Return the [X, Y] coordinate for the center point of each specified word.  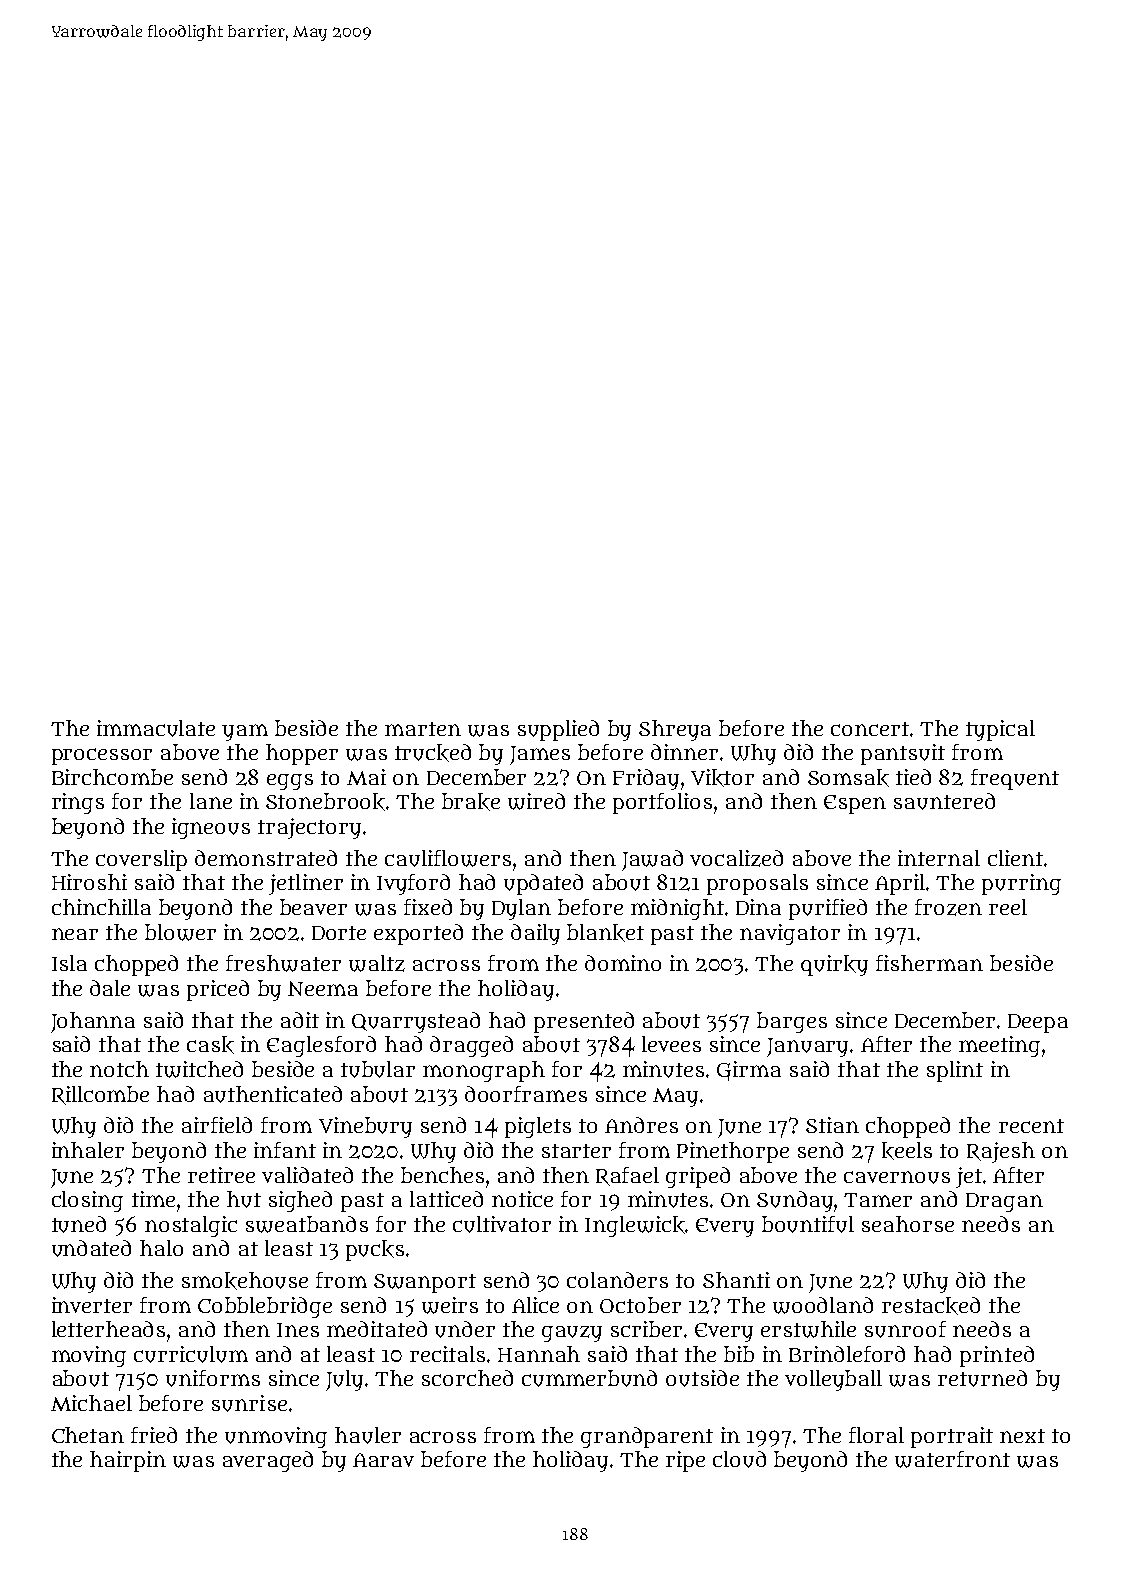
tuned [79, 1224]
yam [245, 732]
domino [623, 963]
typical [1000, 730]
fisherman [929, 963]
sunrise [249, 1403]
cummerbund [589, 1378]
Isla [69, 963]
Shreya [675, 730]
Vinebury [365, 1127]
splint [955, 1071]
